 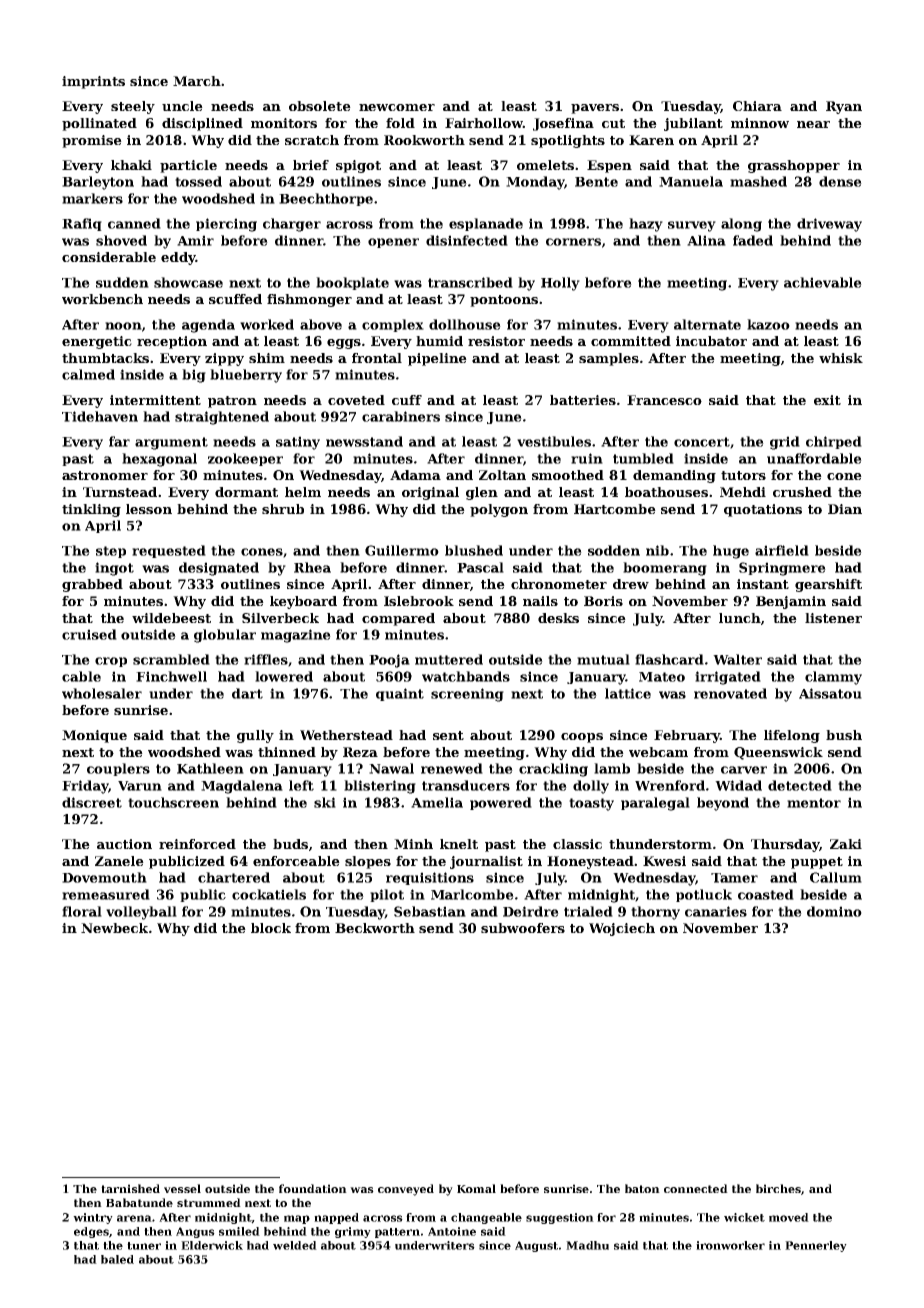 What do you see at coordinates (397, 1233) in the screenshot?
I see `pattern` at bounding box center [397, 1233].
